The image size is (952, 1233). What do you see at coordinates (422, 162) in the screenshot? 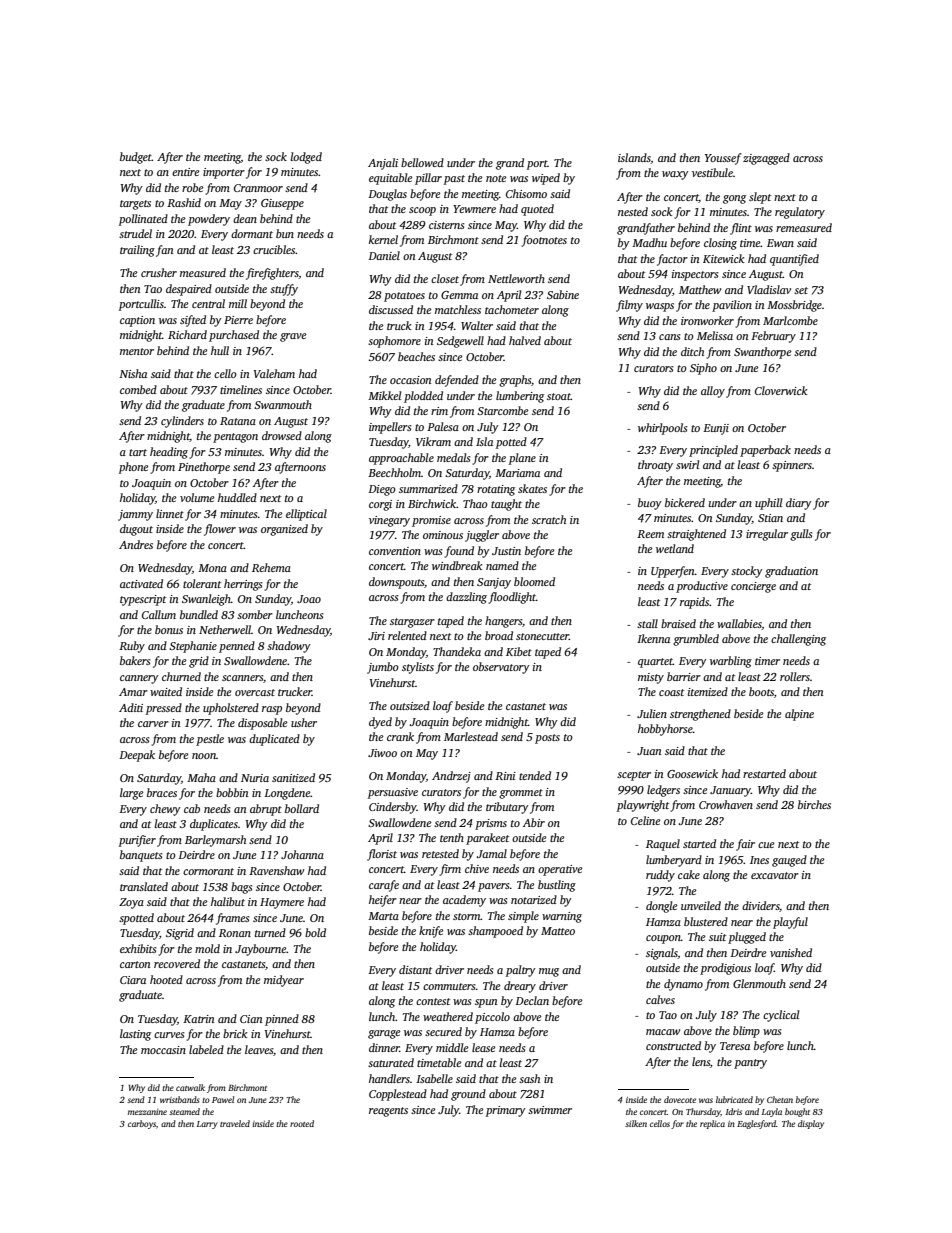
I see `bellowed` at bounding box center [422, 162].
